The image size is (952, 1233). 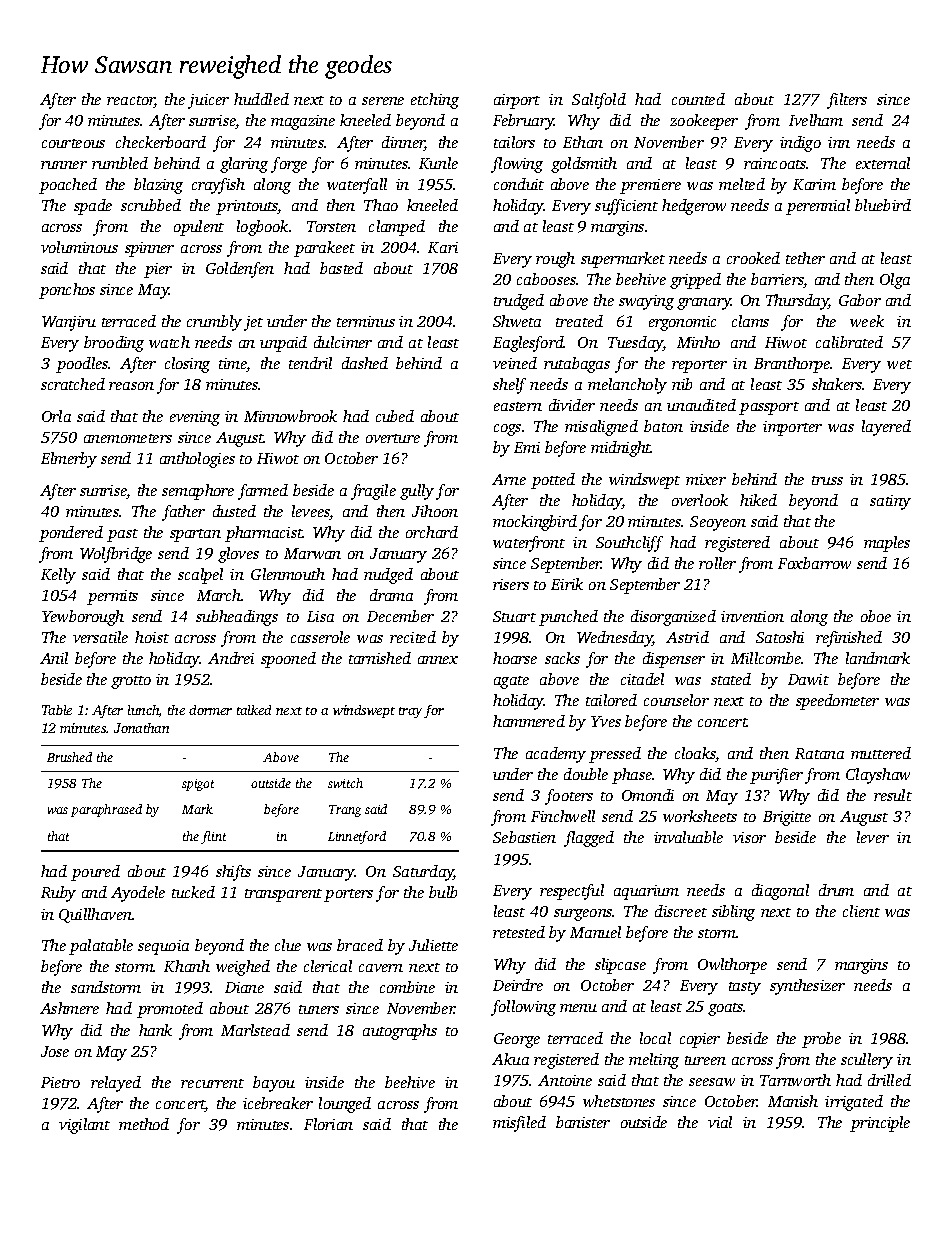 I want to click on discreet, so click(x=681, y=911).
